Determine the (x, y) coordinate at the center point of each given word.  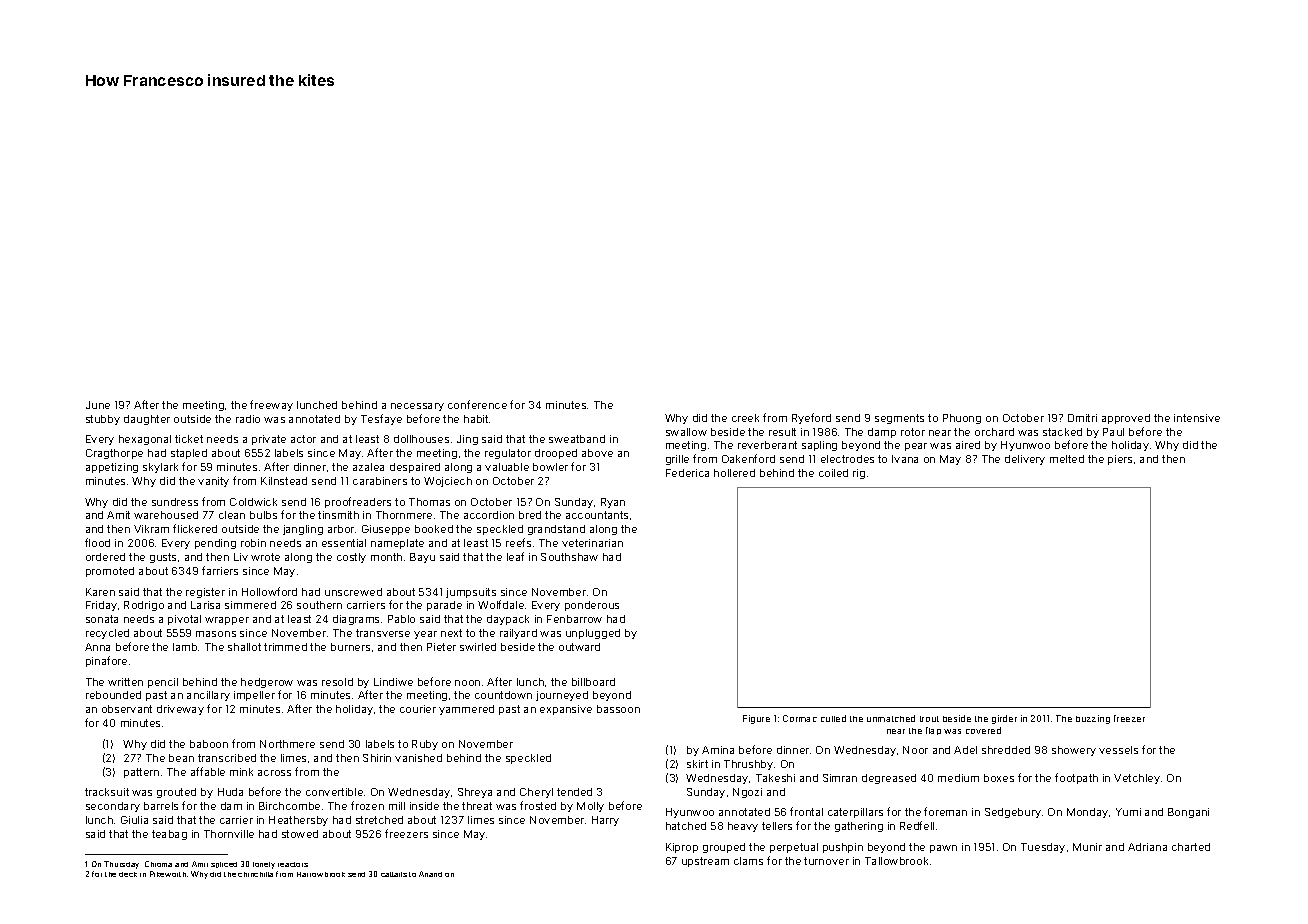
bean (181, 758)
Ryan (613, 503)
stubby (103, 420)
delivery (1025, 460)
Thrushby (748, 765)
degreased (889, 779)
